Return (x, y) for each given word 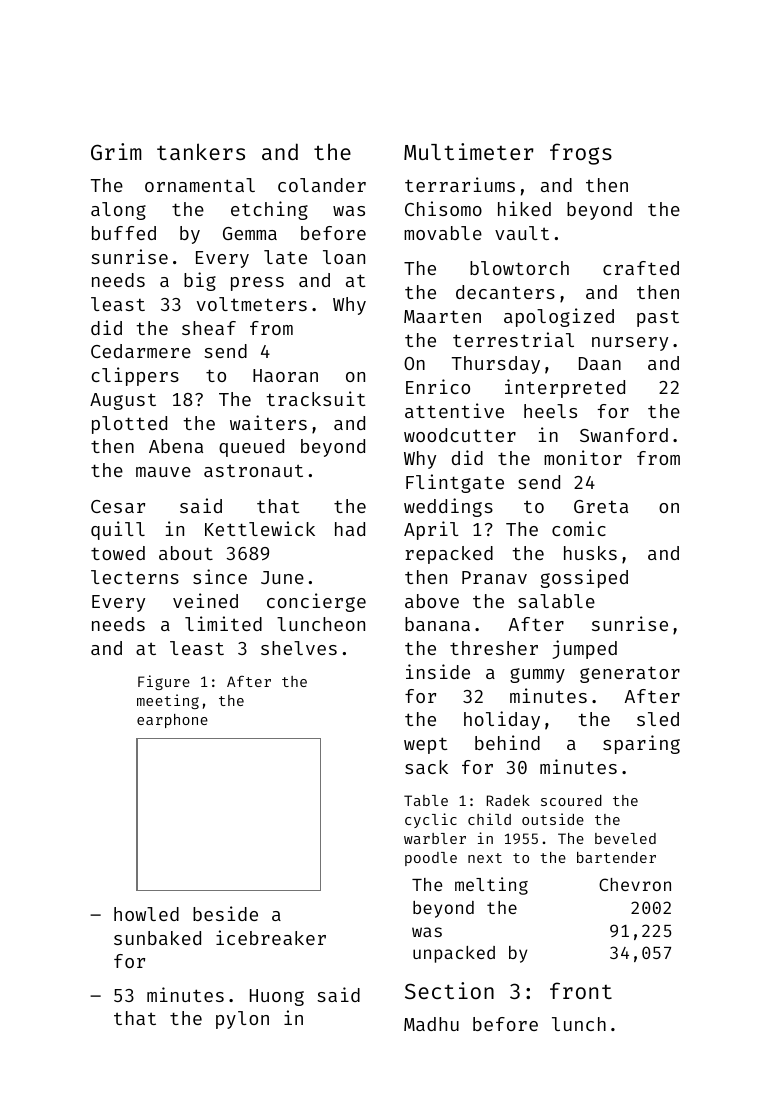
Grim (116, 151)
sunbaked (157, 938)
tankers (201, 151)
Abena (176, 446)
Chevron (635, 884)
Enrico (438, 386)
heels (550, 411)
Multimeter (469, 151)
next (485, 858)
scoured (571, 800)
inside (438, 671)
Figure (164, 682)
